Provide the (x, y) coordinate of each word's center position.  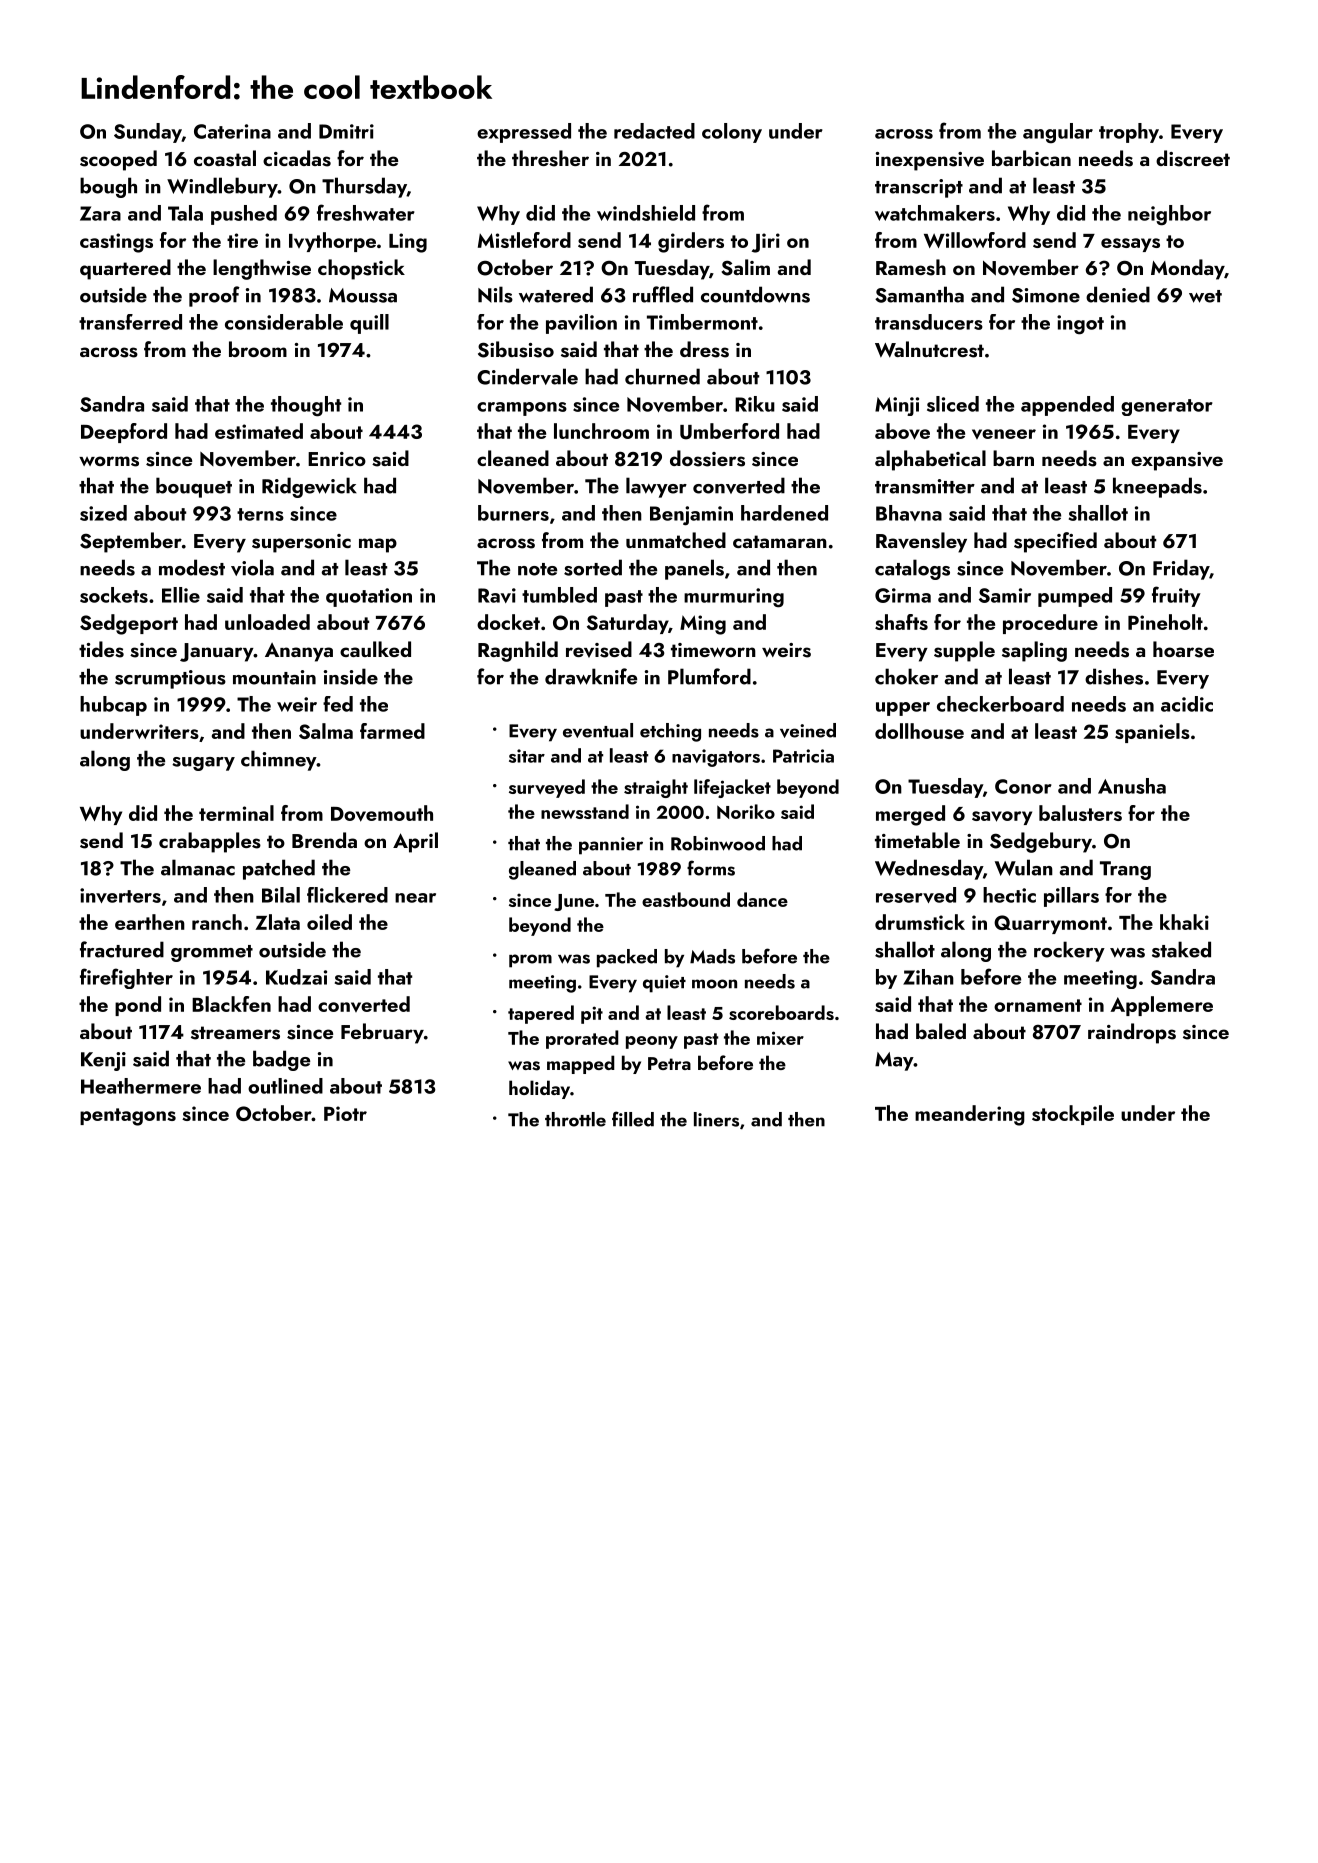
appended (1067, 406)
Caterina (232, 131)
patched (279, 869)
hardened (784, 513)
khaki (1184, 922)
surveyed (547, 788)
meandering (970, 1115)
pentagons (128, 1117)
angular (1058, 133)
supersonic (301, 543)
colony (732, 133)
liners (716, 1119)
